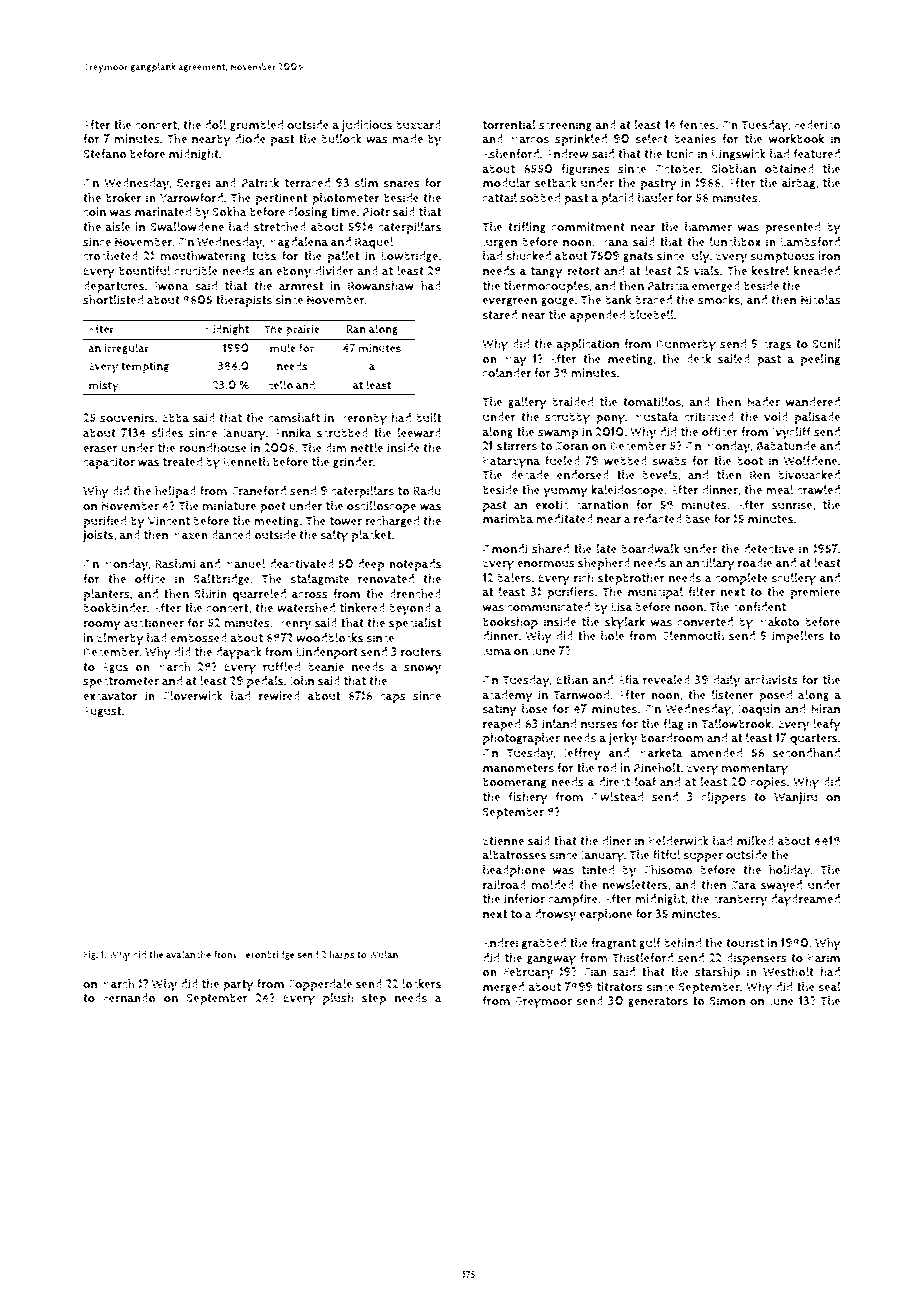  What do you see at coordinates (129, 998) in the screenshot?
I see `Fernando` at bounding box center [129, 998].
